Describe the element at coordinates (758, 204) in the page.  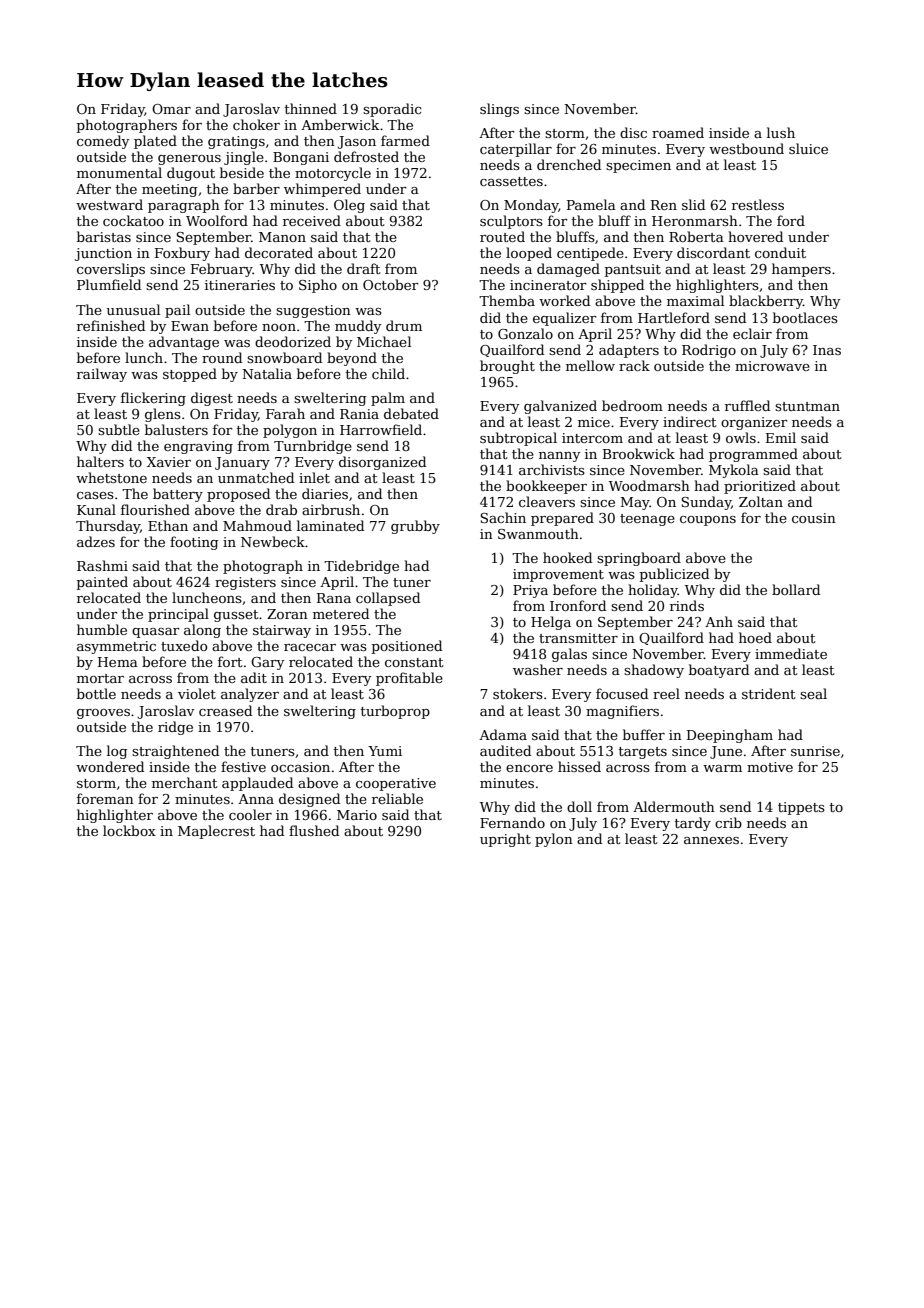
I see `restless` at that location.
